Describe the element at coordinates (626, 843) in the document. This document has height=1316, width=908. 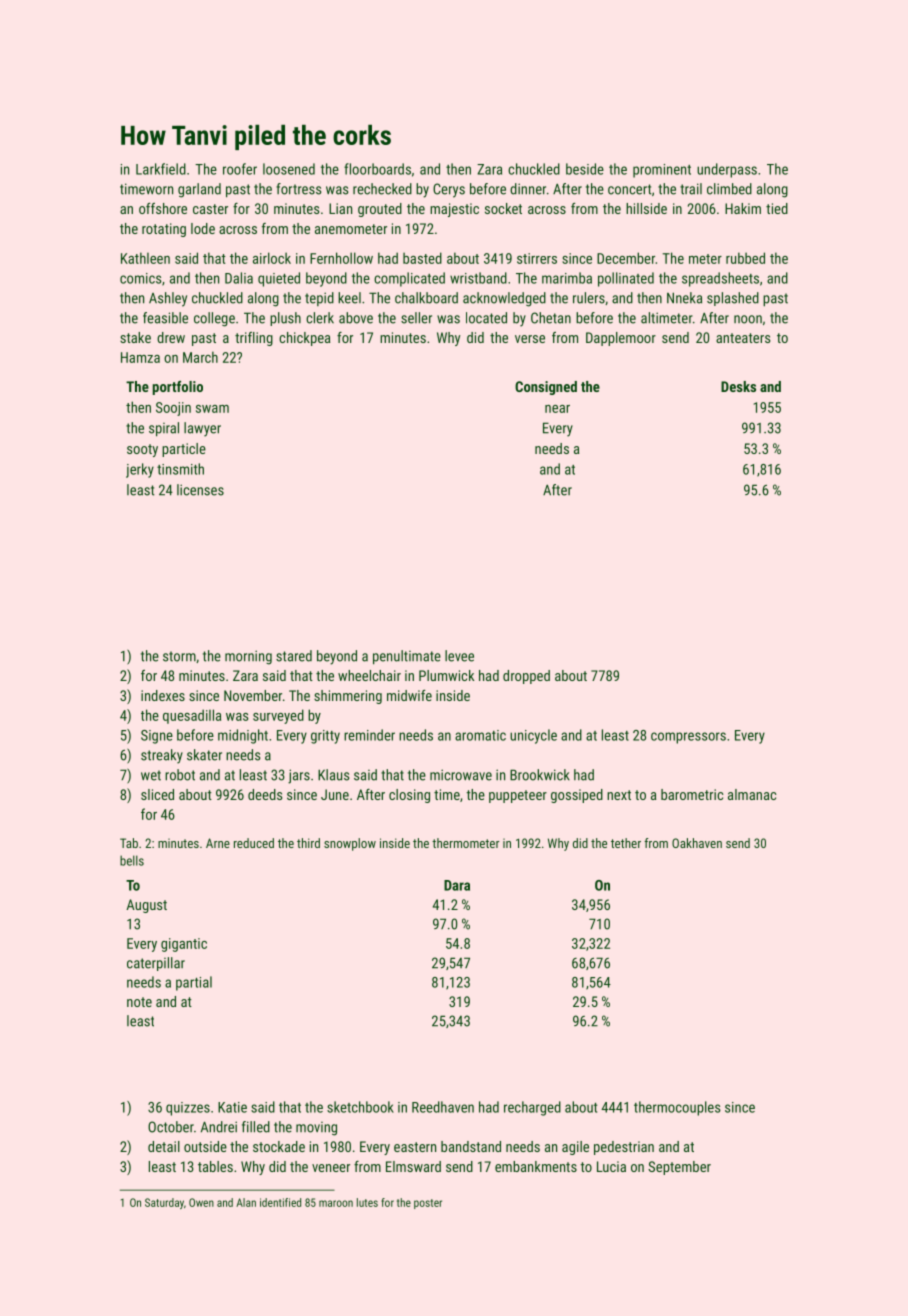
I see `tether` at that location.
